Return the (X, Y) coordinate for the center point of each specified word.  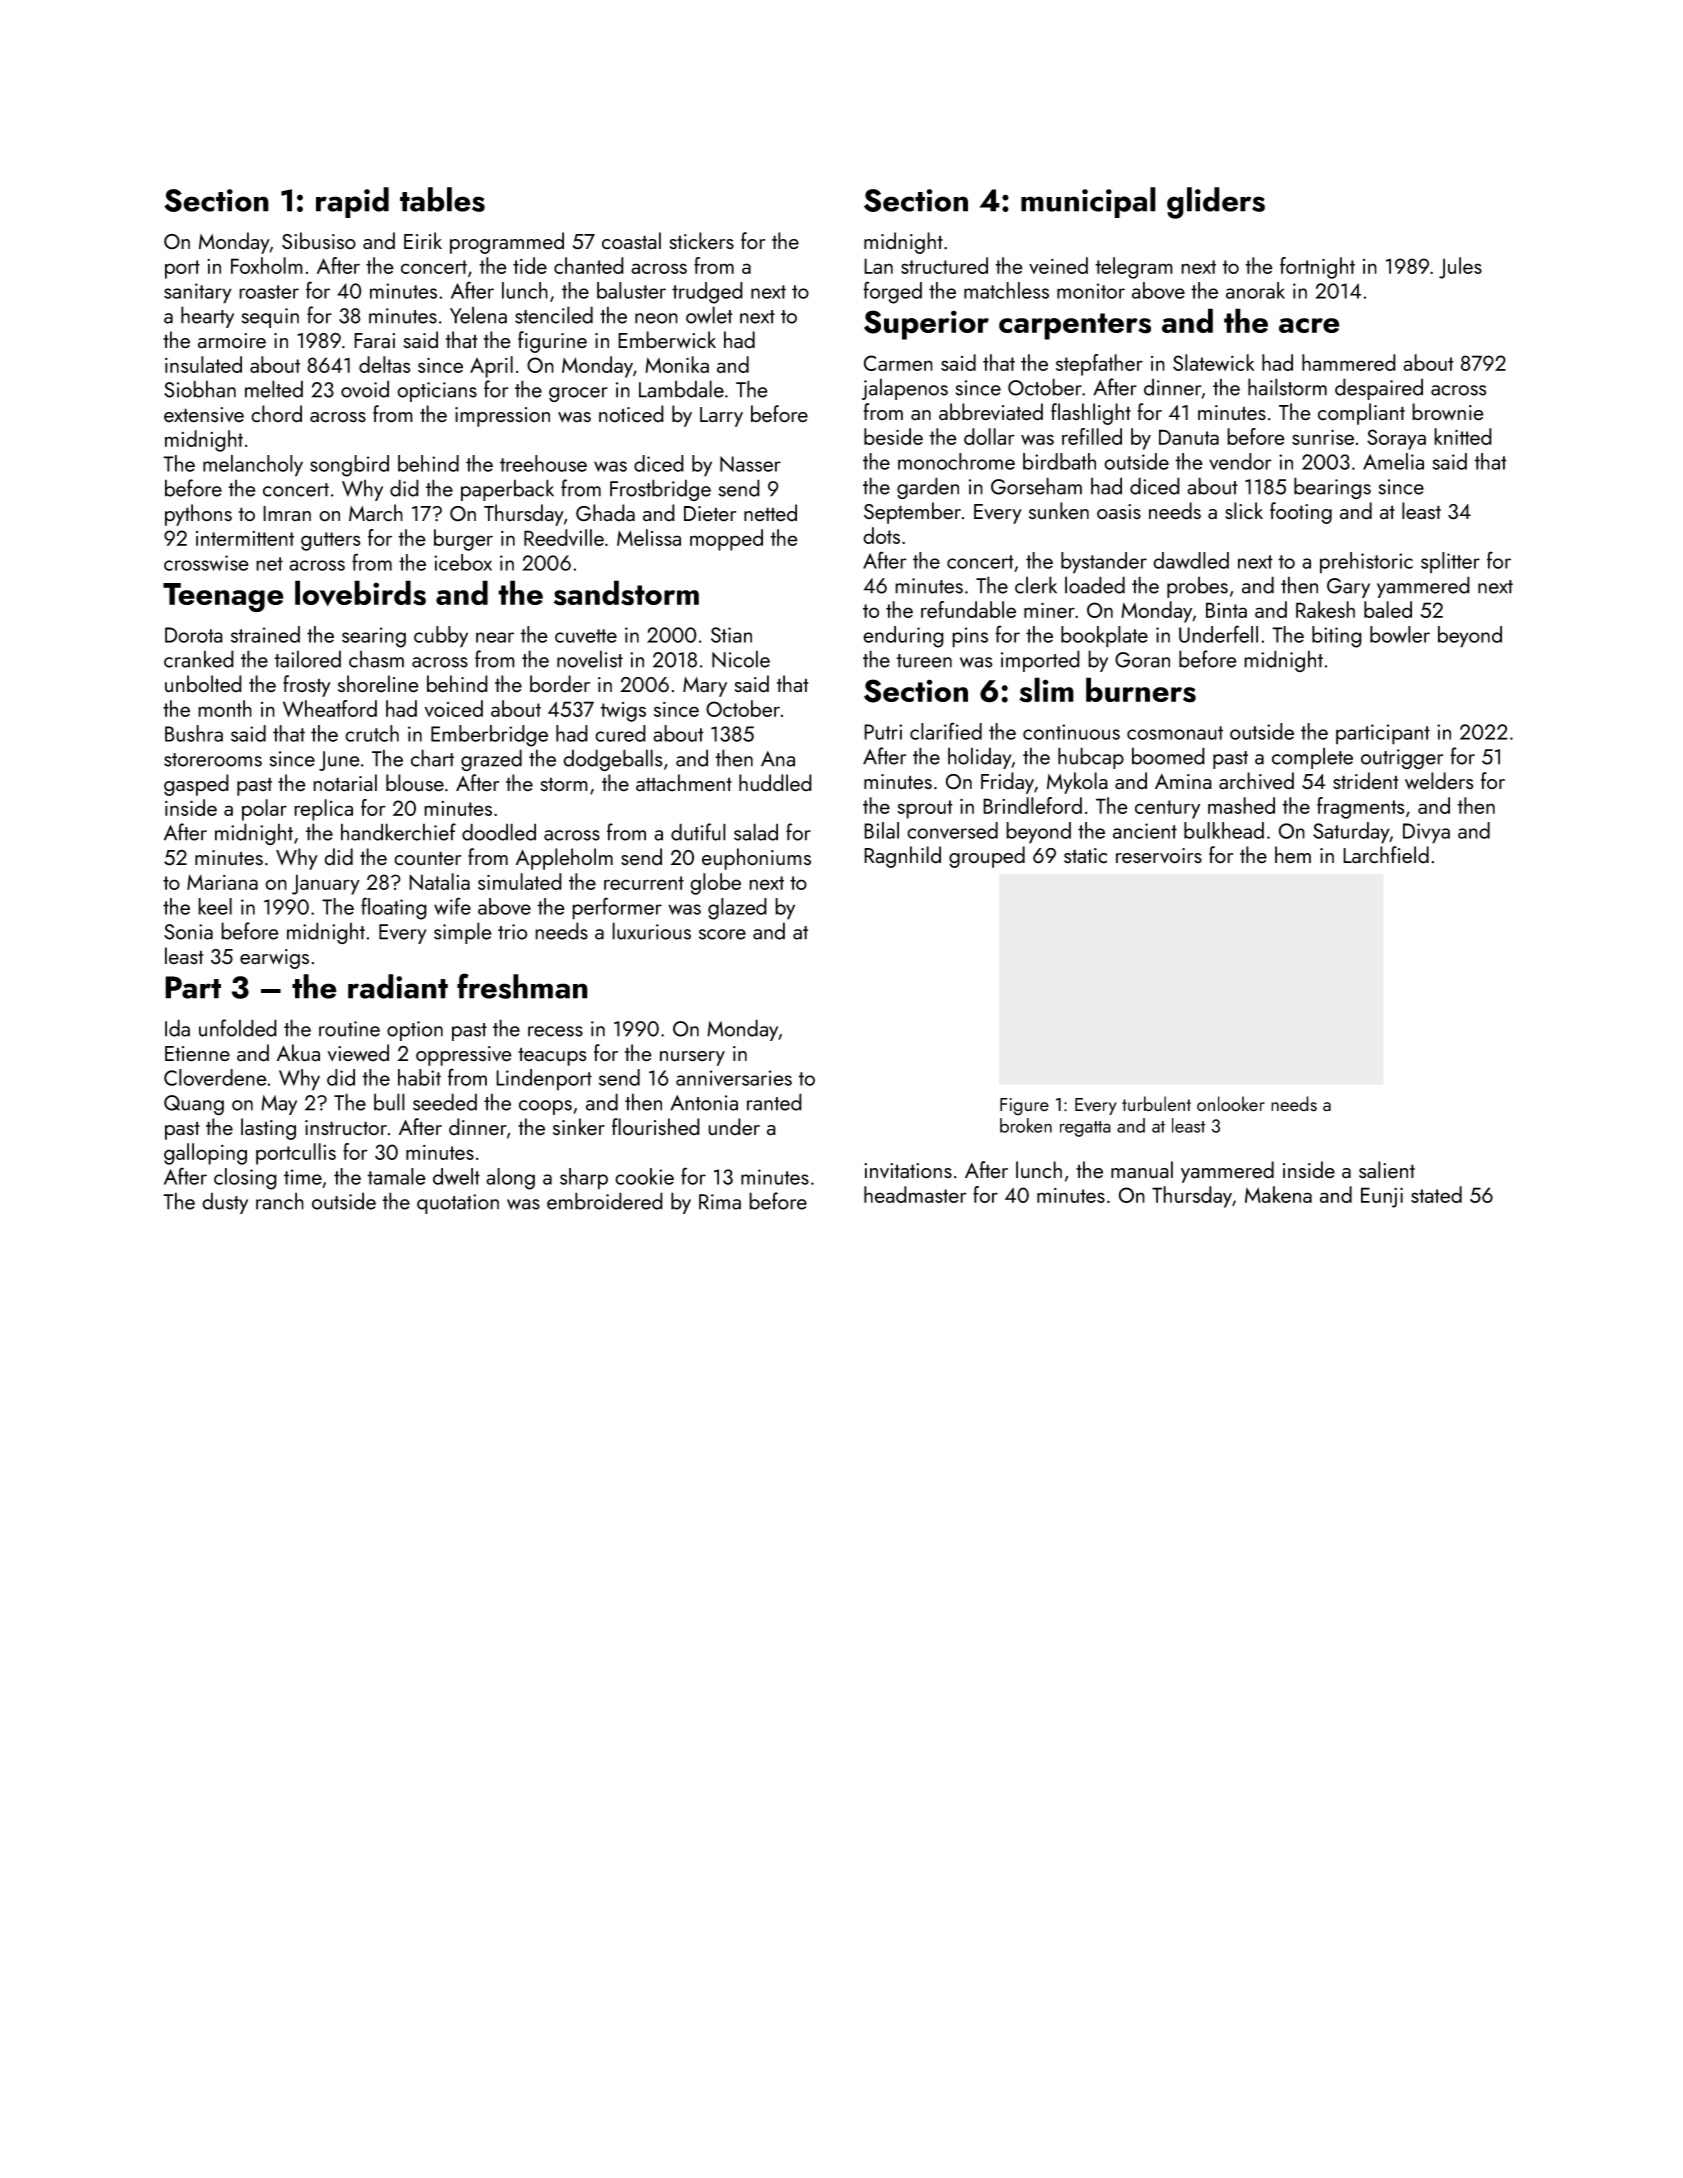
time (303, 1177)
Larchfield (1386, 855)
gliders (1216, 203)
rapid (352, 202)
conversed (952, 830)
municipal (1088, 202)
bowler (1400, 634)
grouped (987, 857)
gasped (196, 785)
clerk (1036, 585)
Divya (1426, 833)
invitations (908, 1171)
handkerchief (398, 832)
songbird (349, 466)
